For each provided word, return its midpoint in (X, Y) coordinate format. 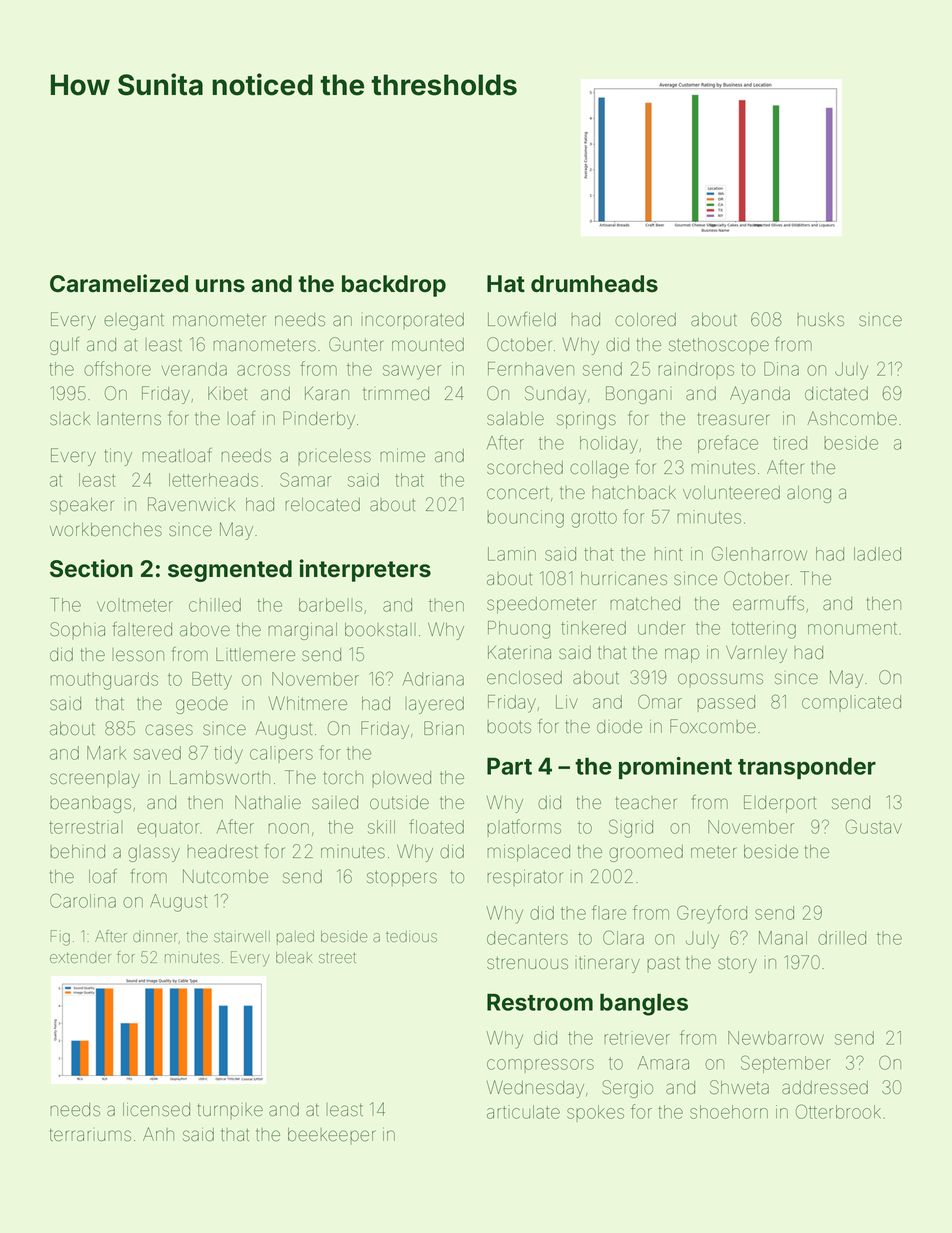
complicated (851, 703)
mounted (428, 345)
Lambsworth (220, 778)
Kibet (227, 393)
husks (820, 319)
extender (80, 957)
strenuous (527, 963)
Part (509, 766)
